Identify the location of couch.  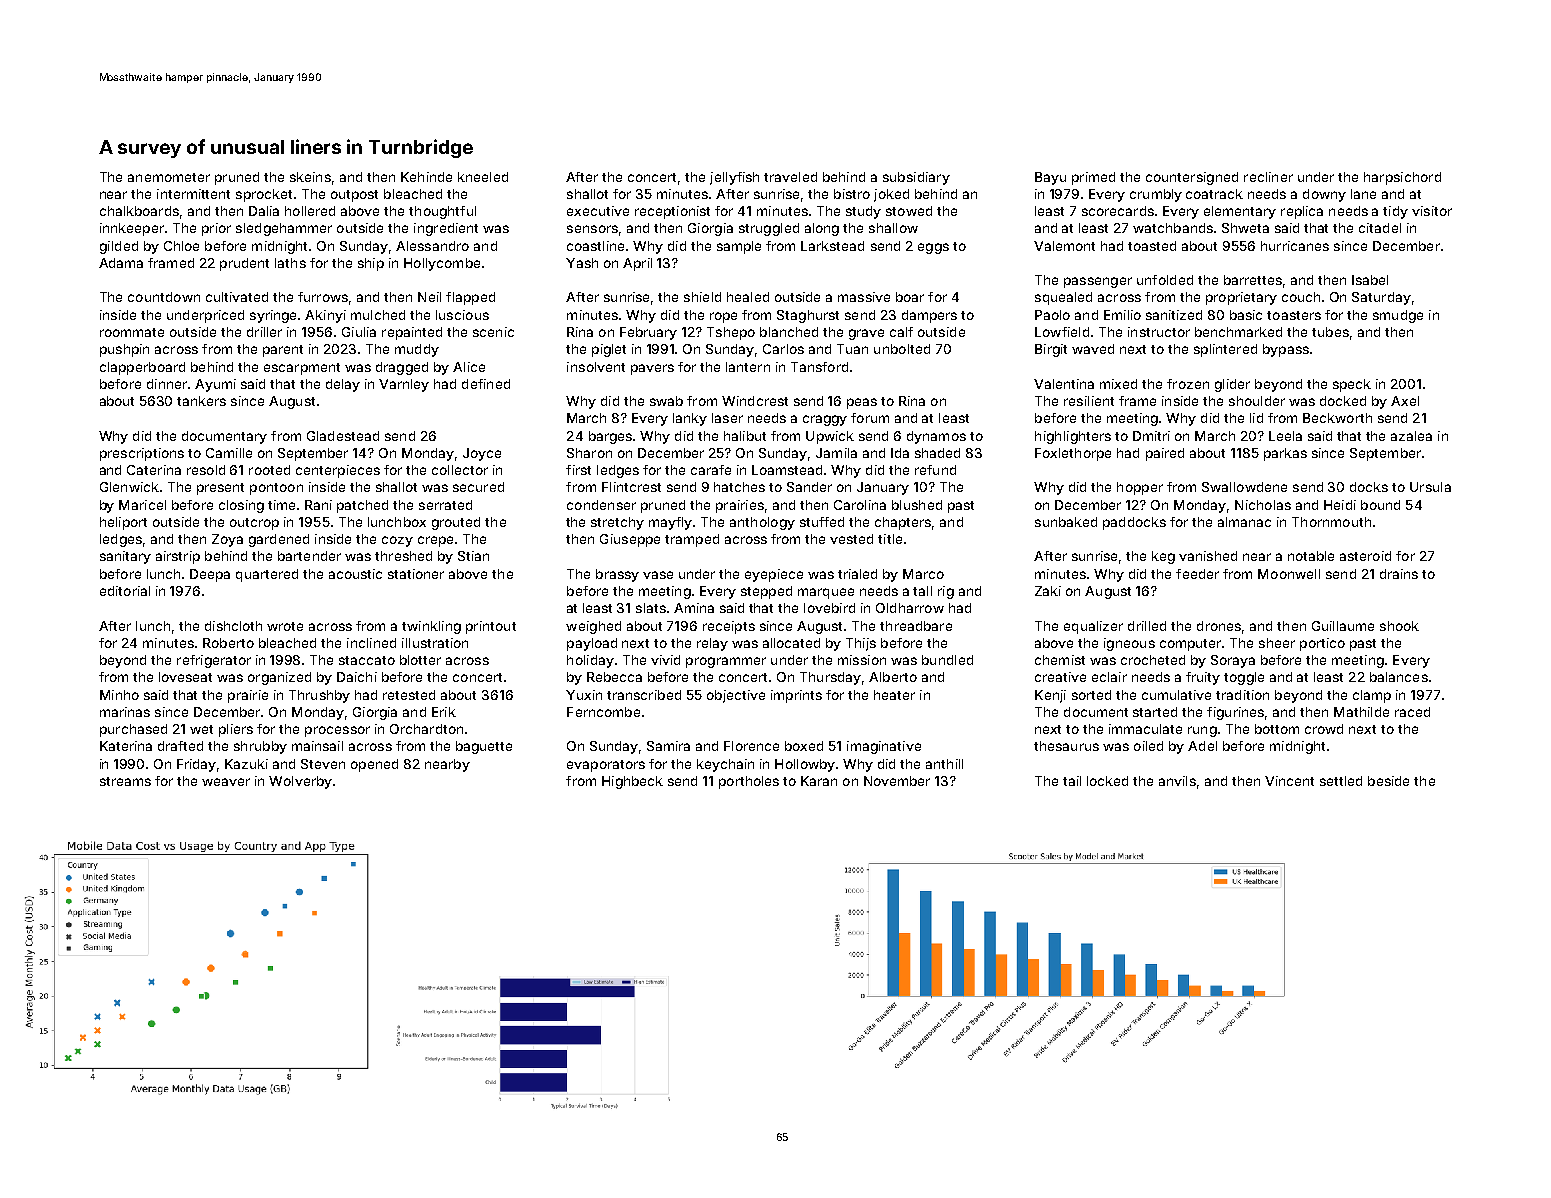
(1301, 297).
